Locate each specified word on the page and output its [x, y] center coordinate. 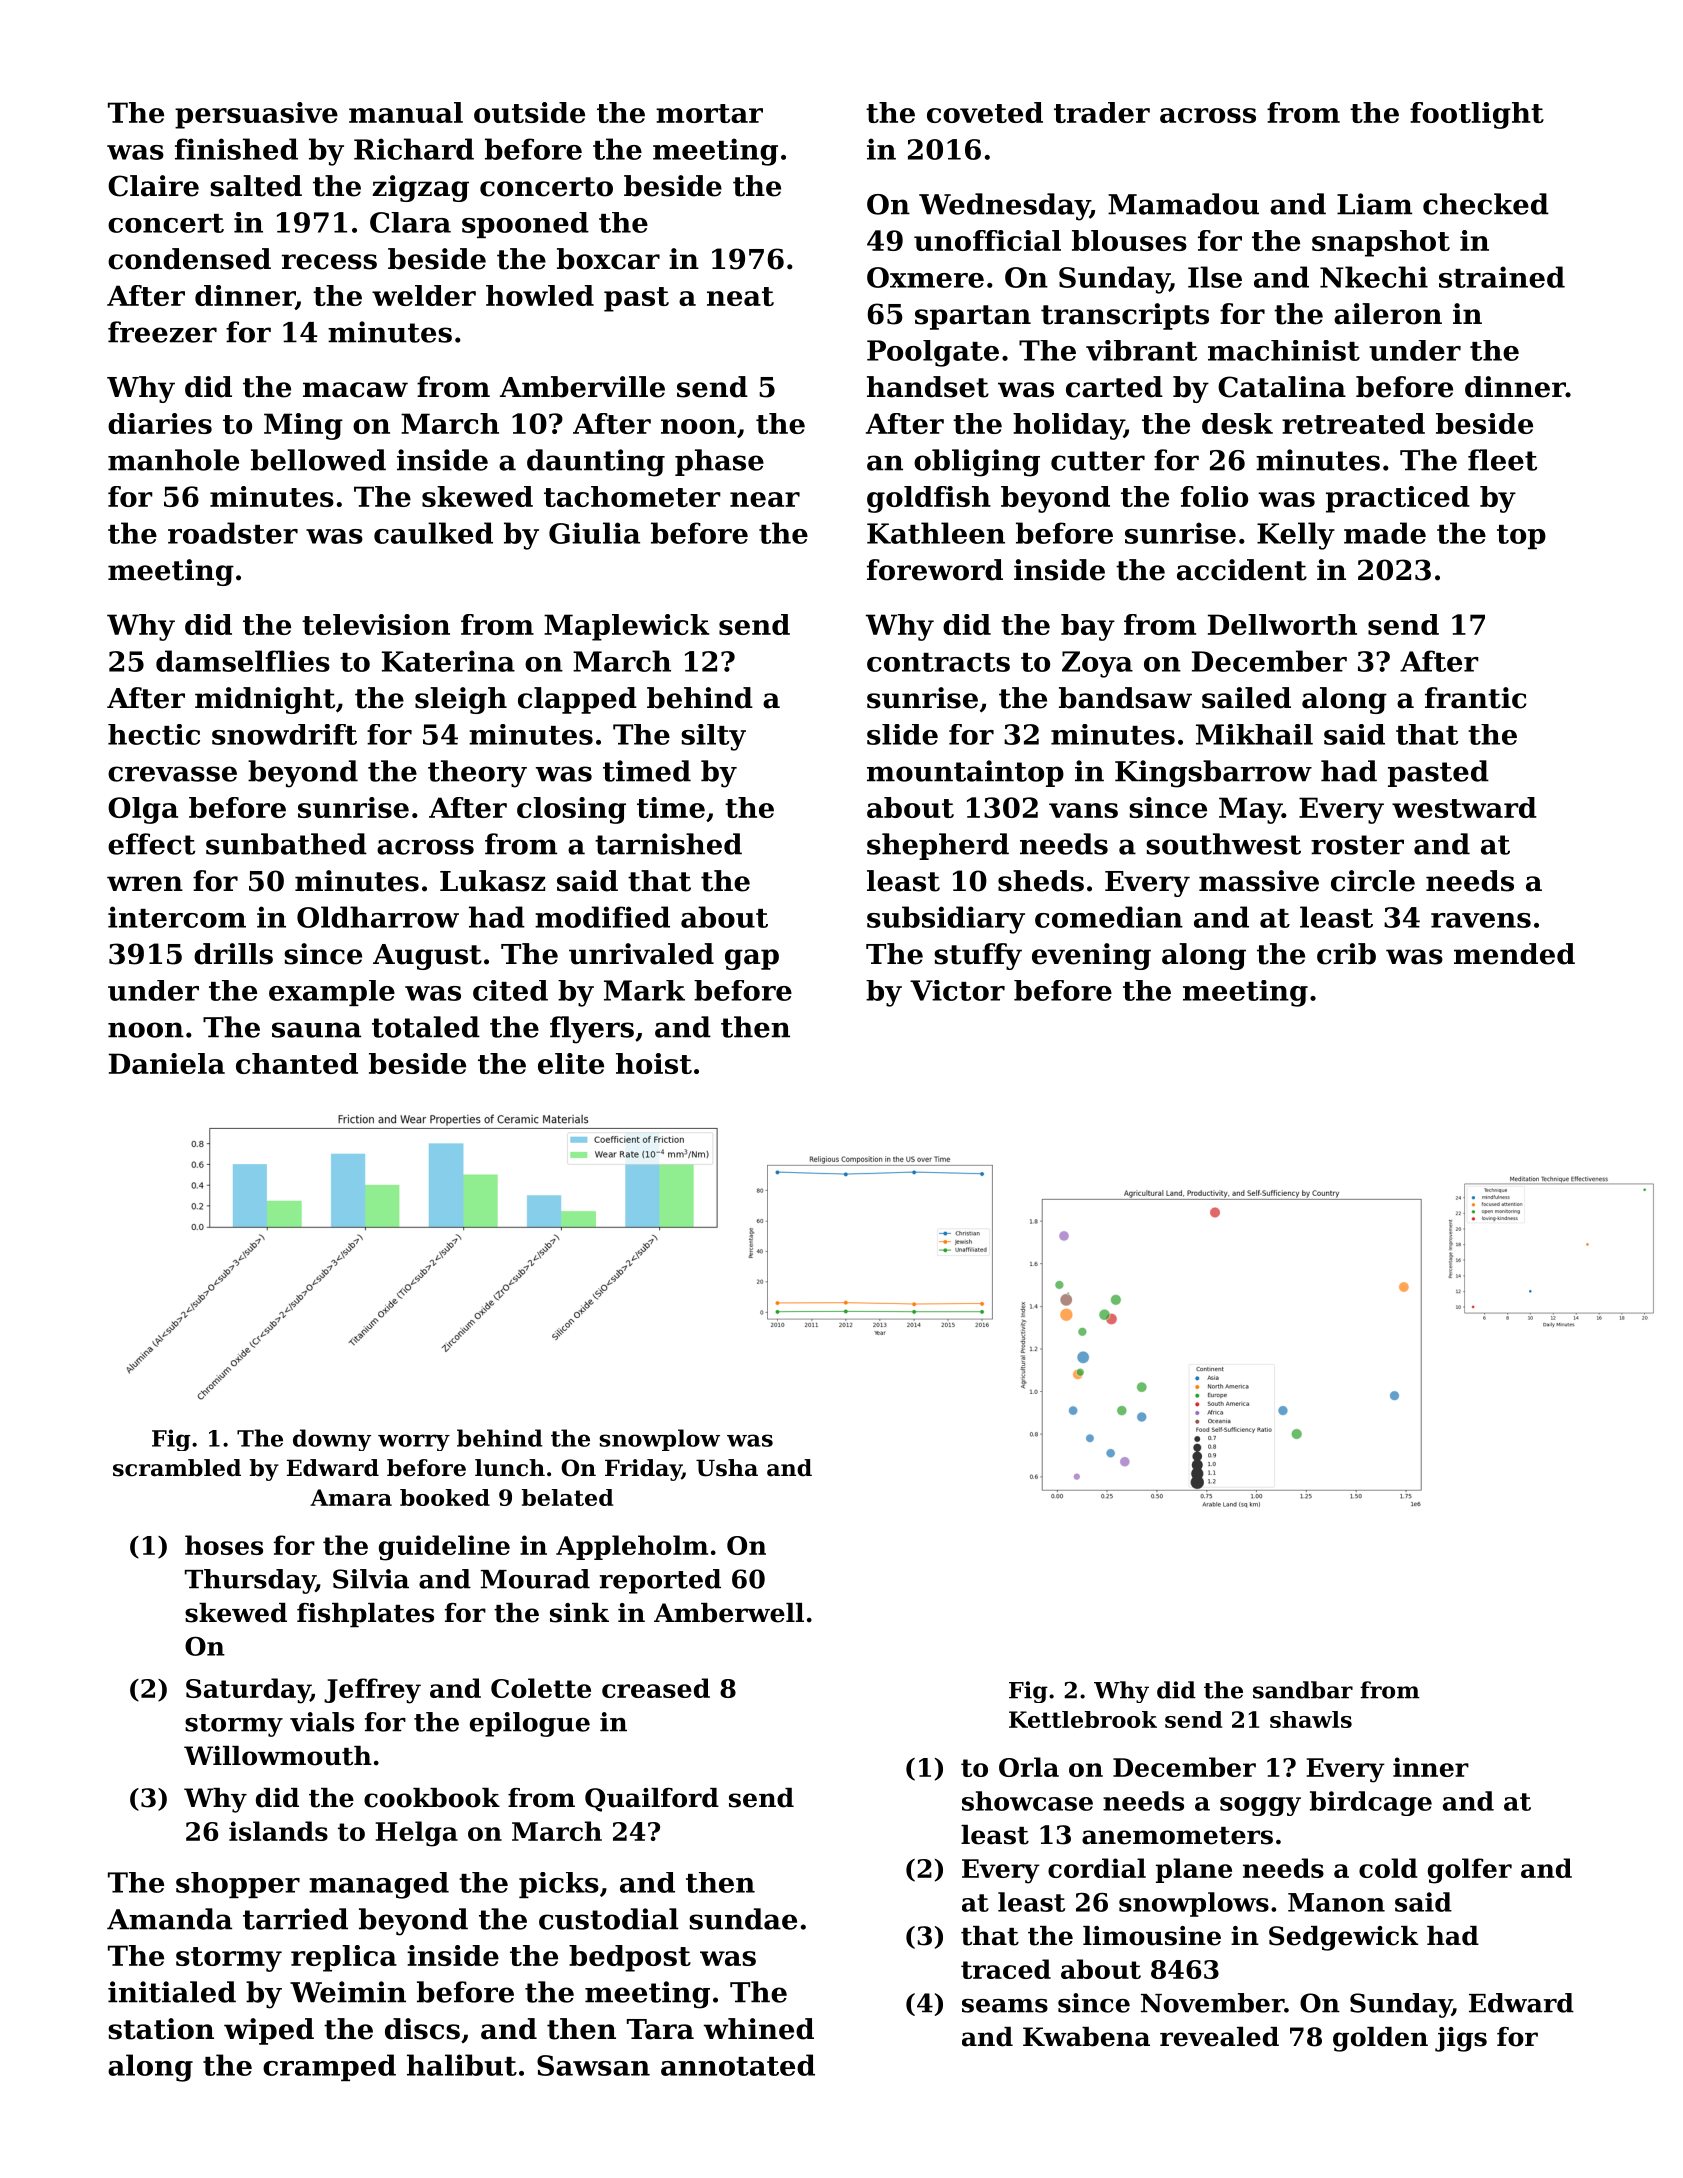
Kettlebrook [1083, 1719]
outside [529, 112]
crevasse [172, 774]
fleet [1502, 460]
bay [1088, 627]
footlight [1477, 115]
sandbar [1303, 1690]
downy [332, 1440]
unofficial [987, 240]
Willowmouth [278, 1756]
